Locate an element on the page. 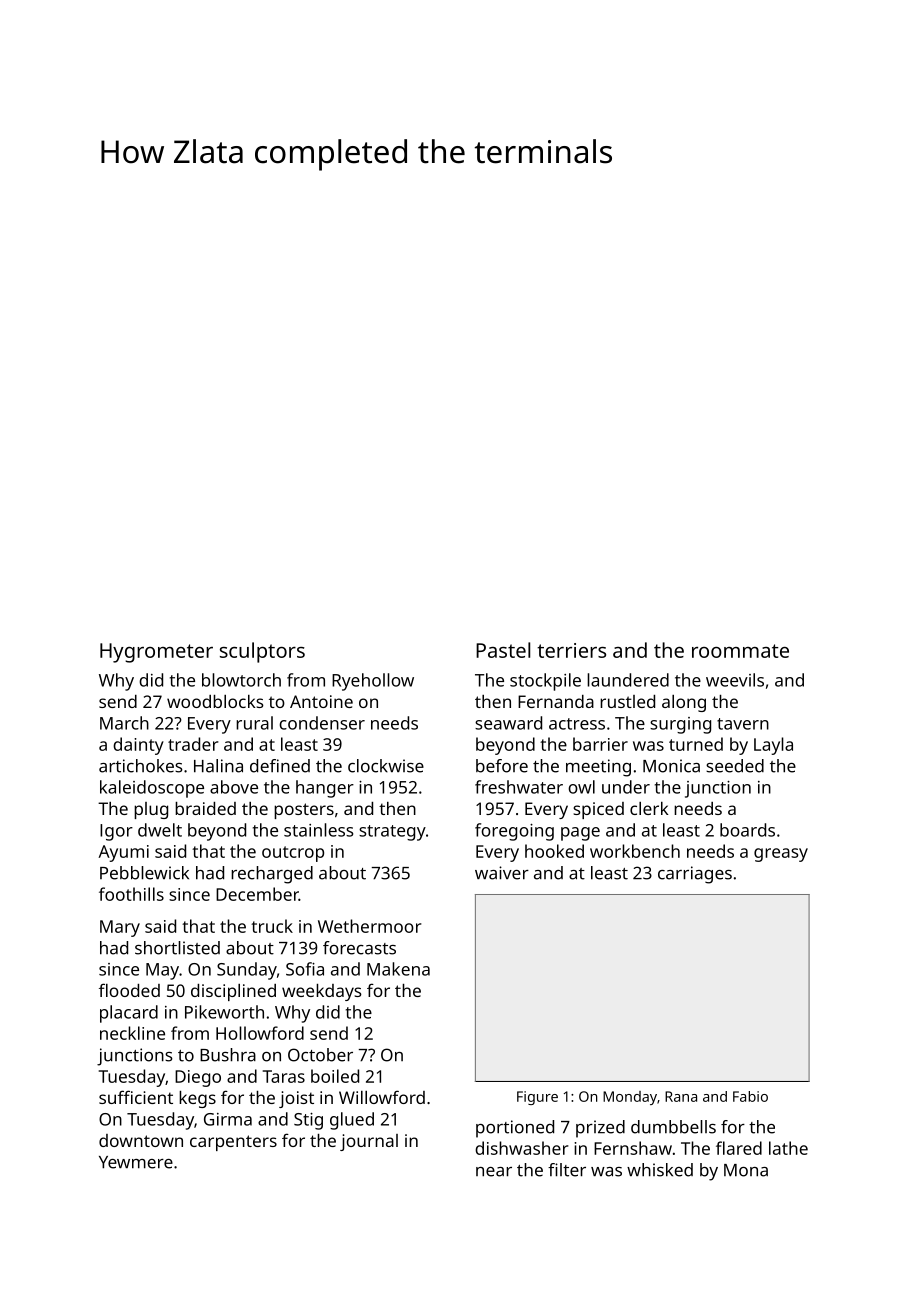 This document has width=908, height=1316. sculptors is located at coordinates (262, 652).
